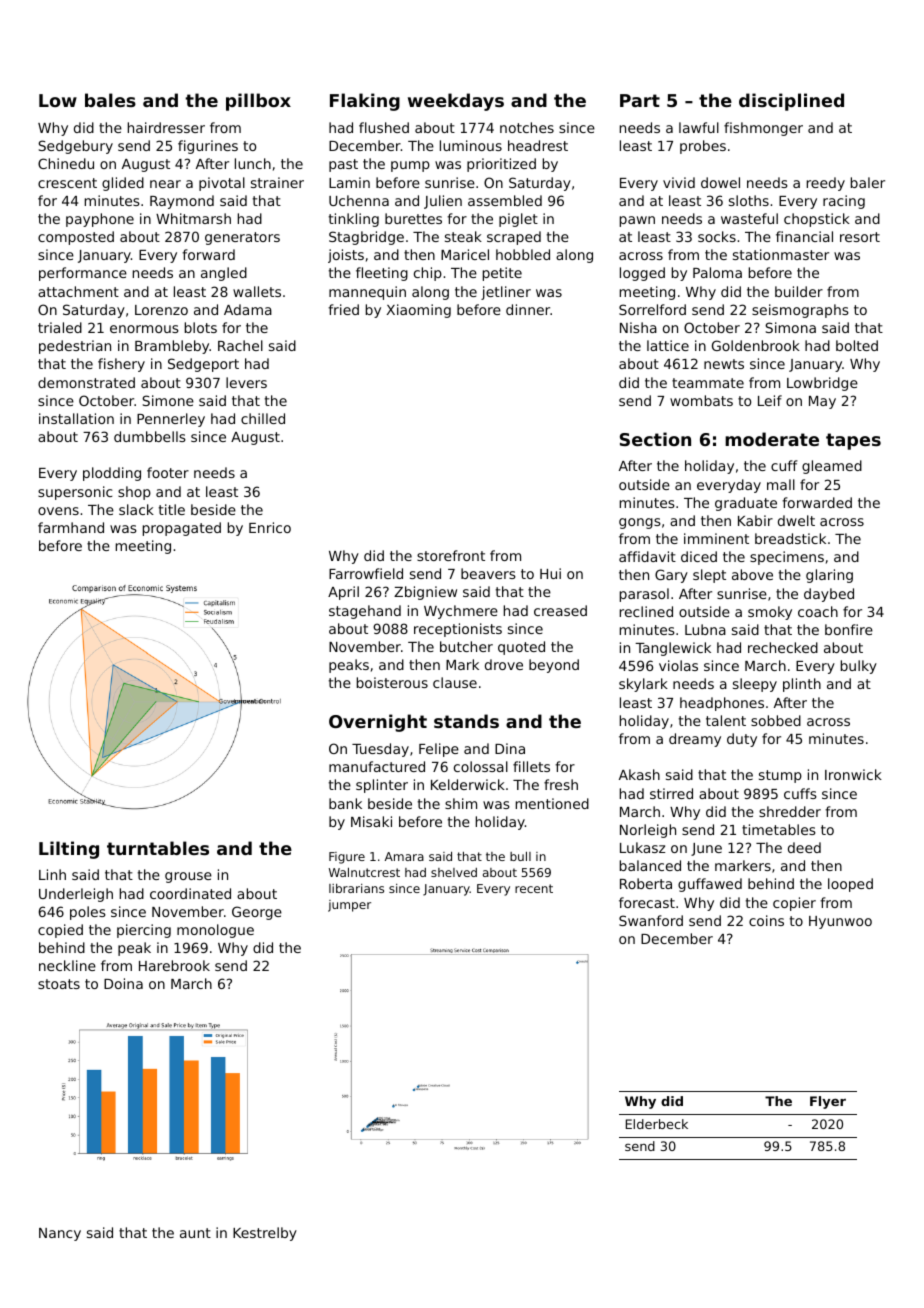  I want to click on Flyer, so click(828, 1102).
